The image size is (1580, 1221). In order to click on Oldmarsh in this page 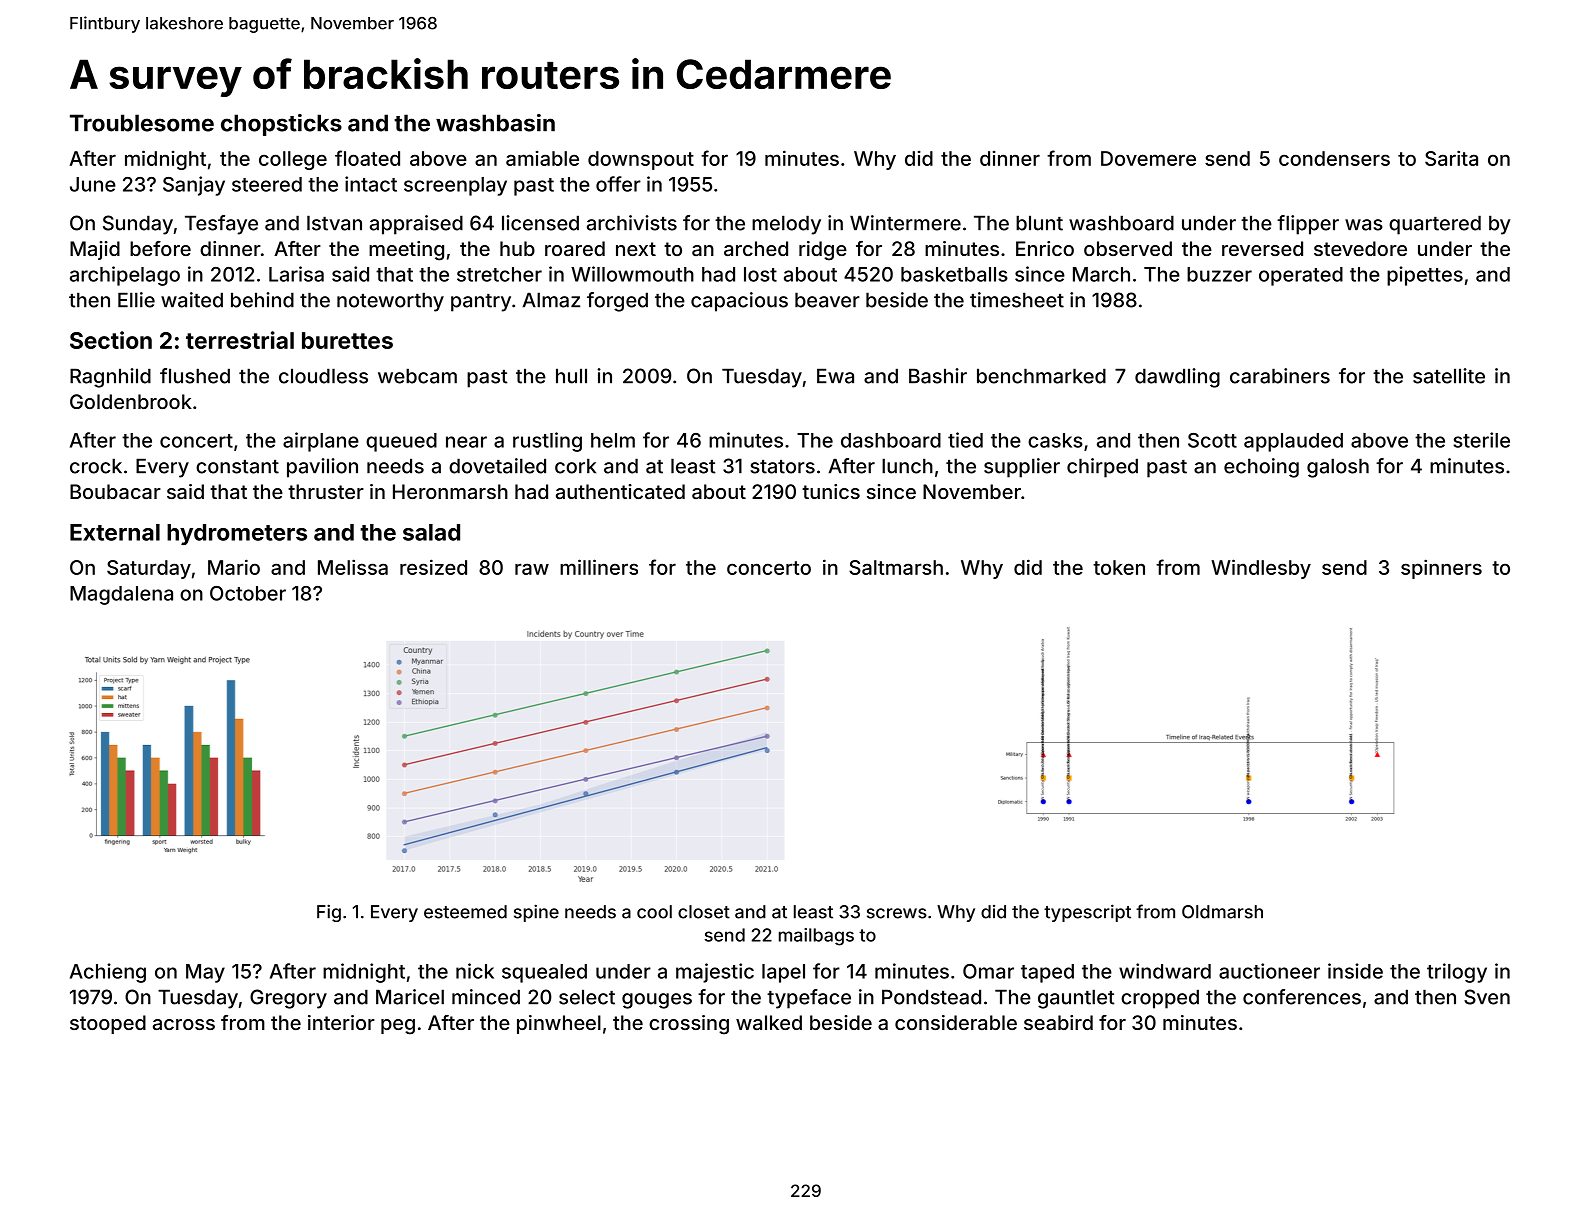, I will do `click(1222, 912)`.
